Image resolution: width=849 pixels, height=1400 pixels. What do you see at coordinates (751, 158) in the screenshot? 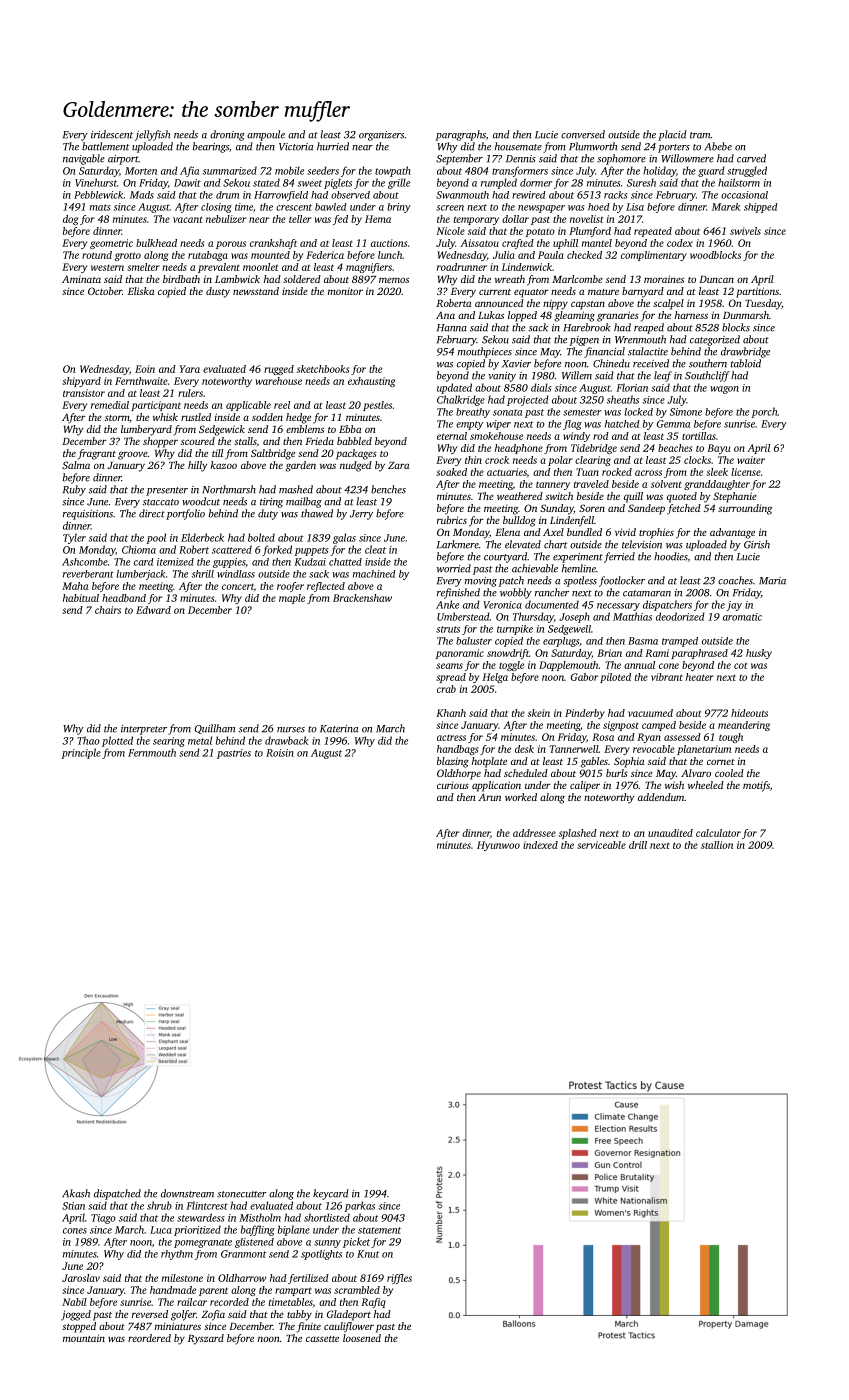
I see `carved` at bounding box center [751, 158].
